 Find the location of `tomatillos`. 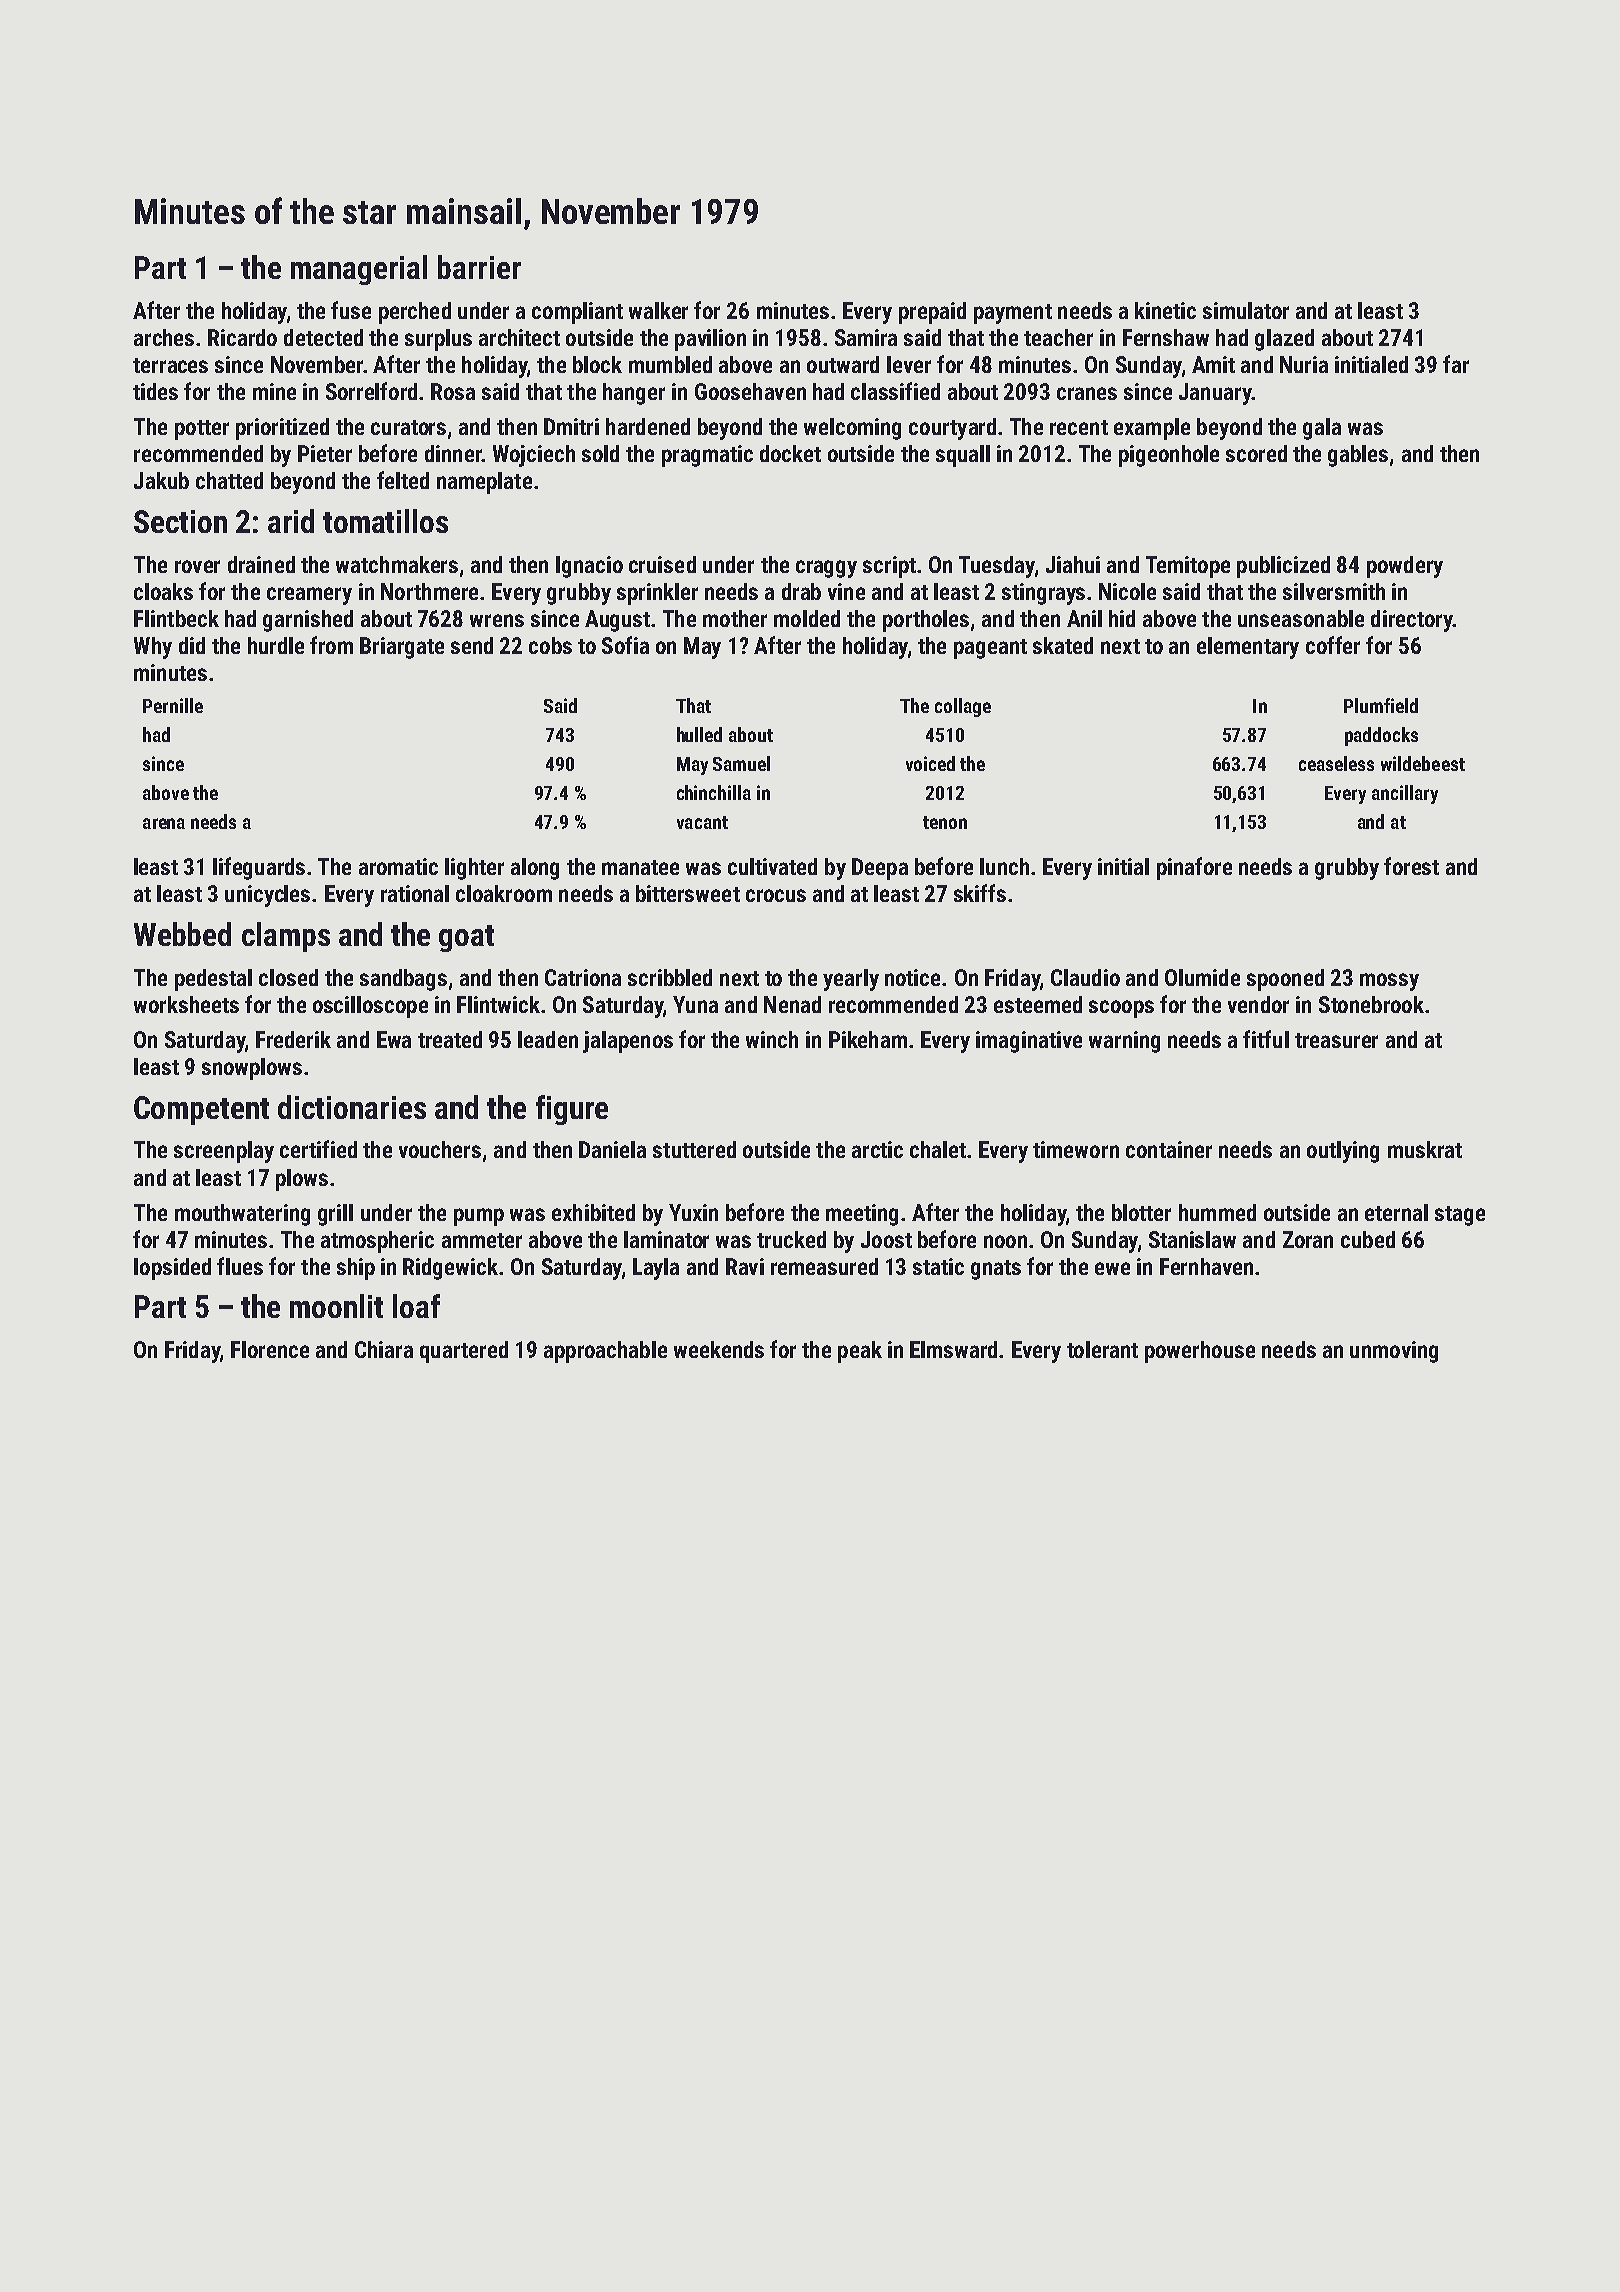

tomatillos is located at coordinates (385, 521).
